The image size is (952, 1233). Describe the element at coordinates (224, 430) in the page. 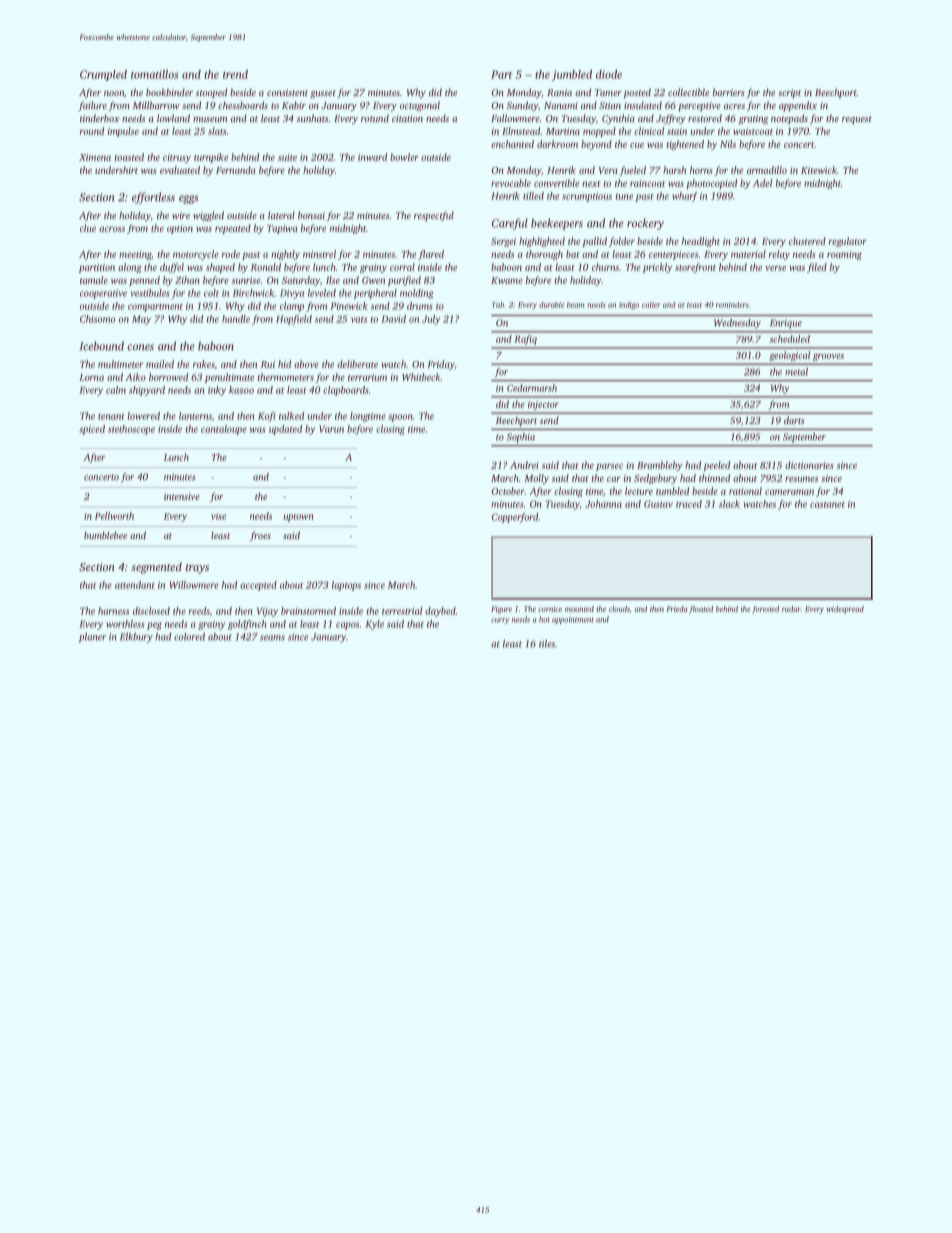

I see `cantaloupe` at that location.
